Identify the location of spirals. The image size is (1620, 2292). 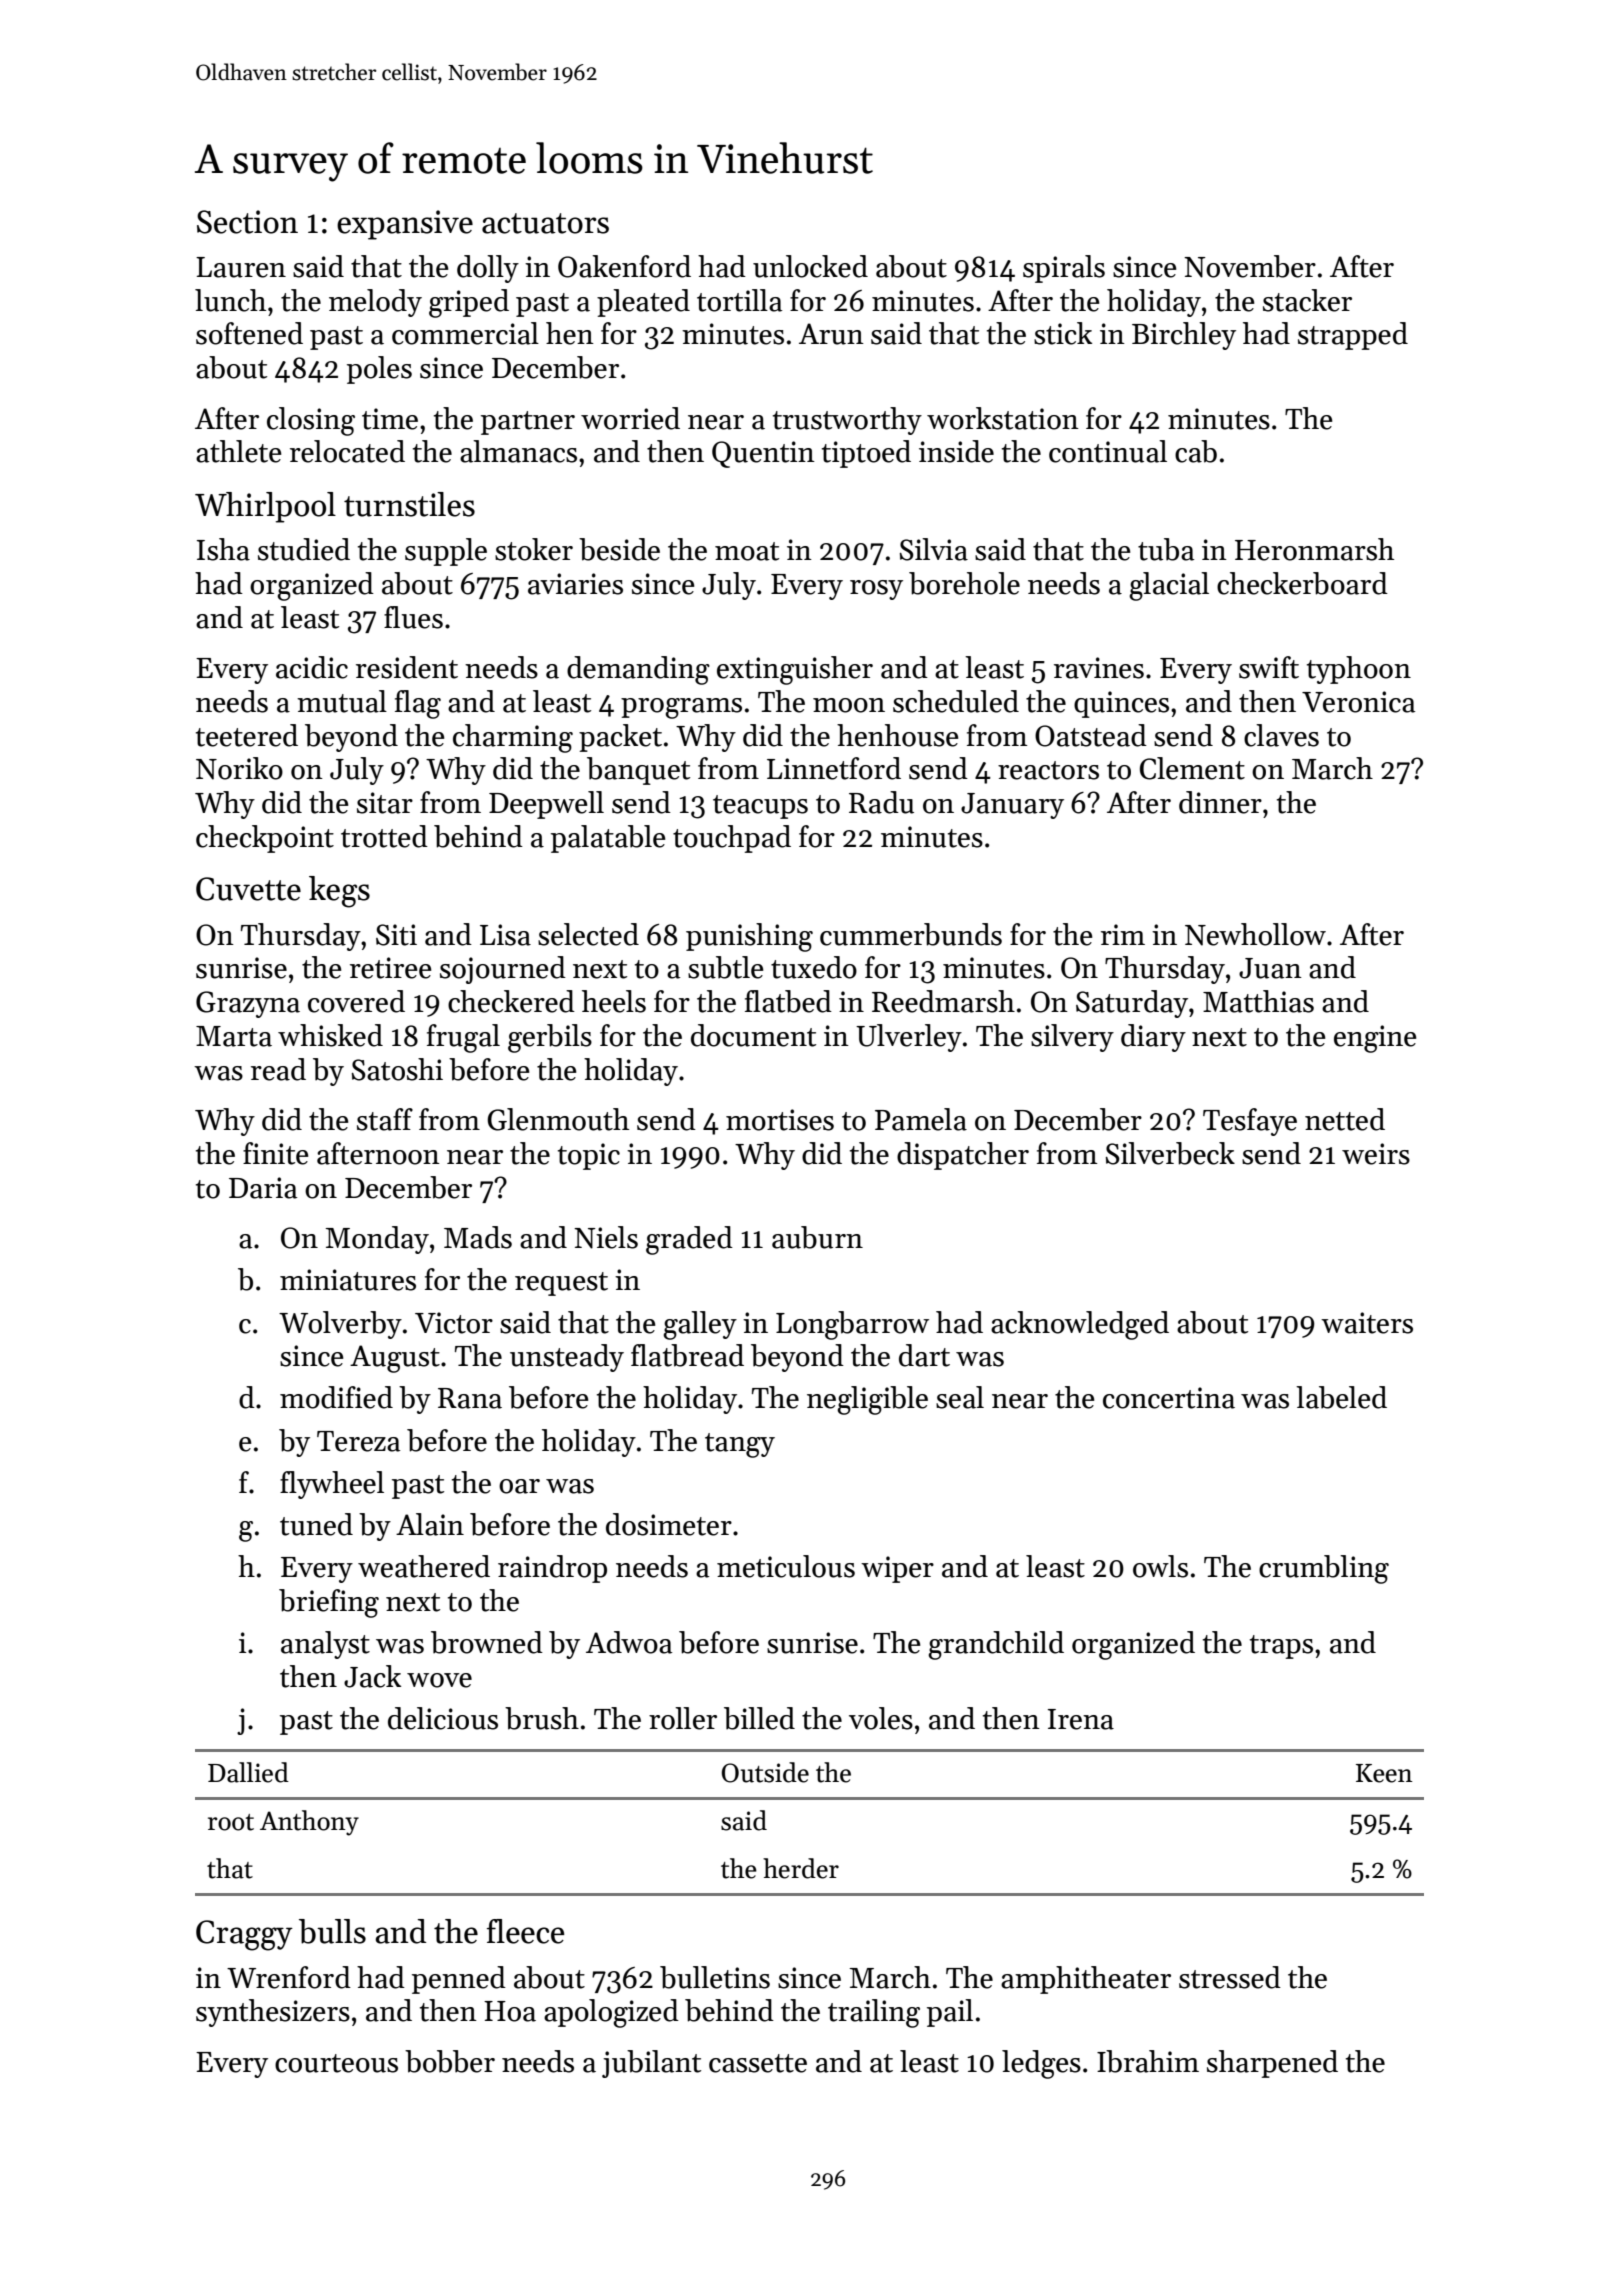
(1064, 269).
